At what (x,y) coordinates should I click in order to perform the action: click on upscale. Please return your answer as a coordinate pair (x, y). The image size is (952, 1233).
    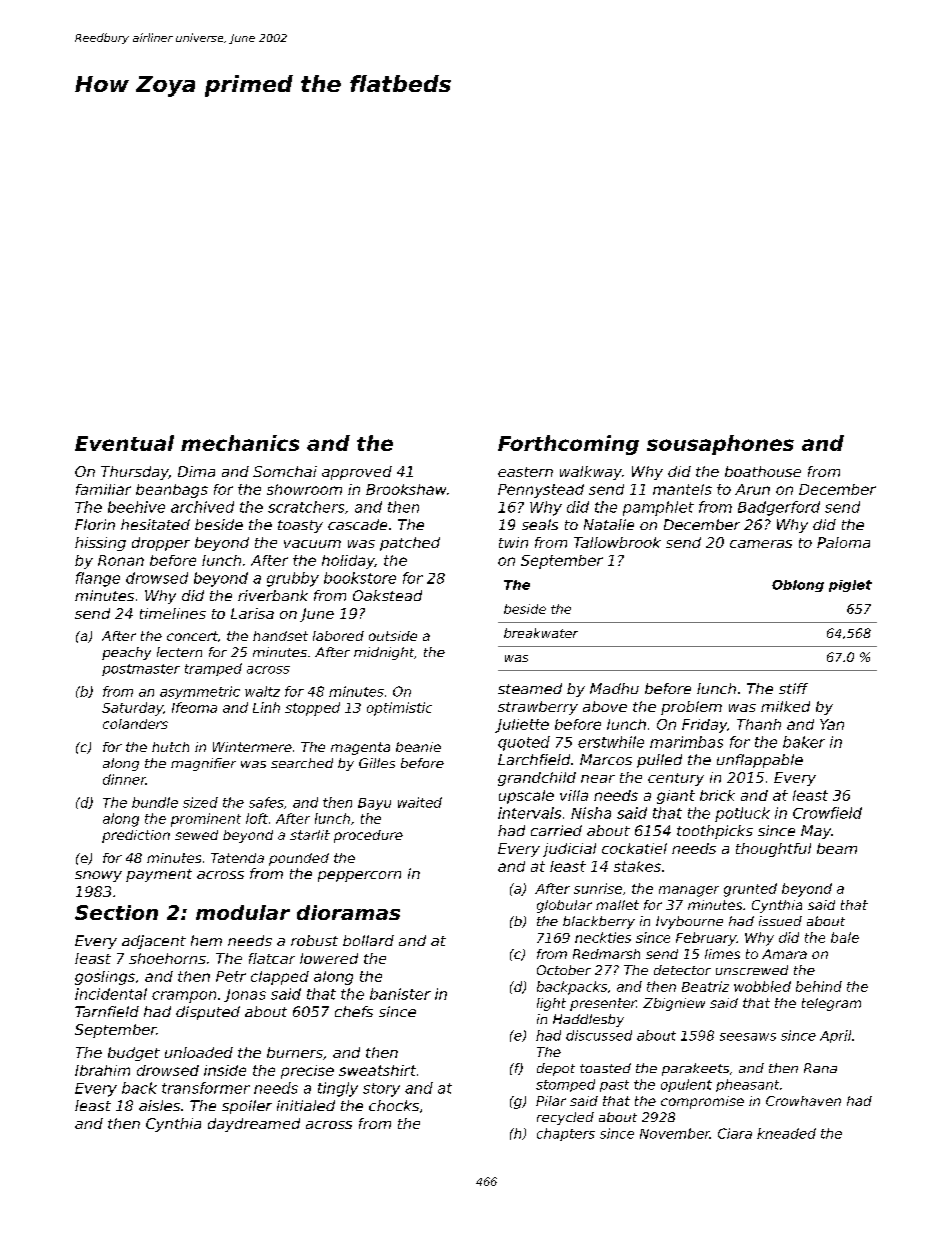
    Looking at the image, I should click on (526, 797).
